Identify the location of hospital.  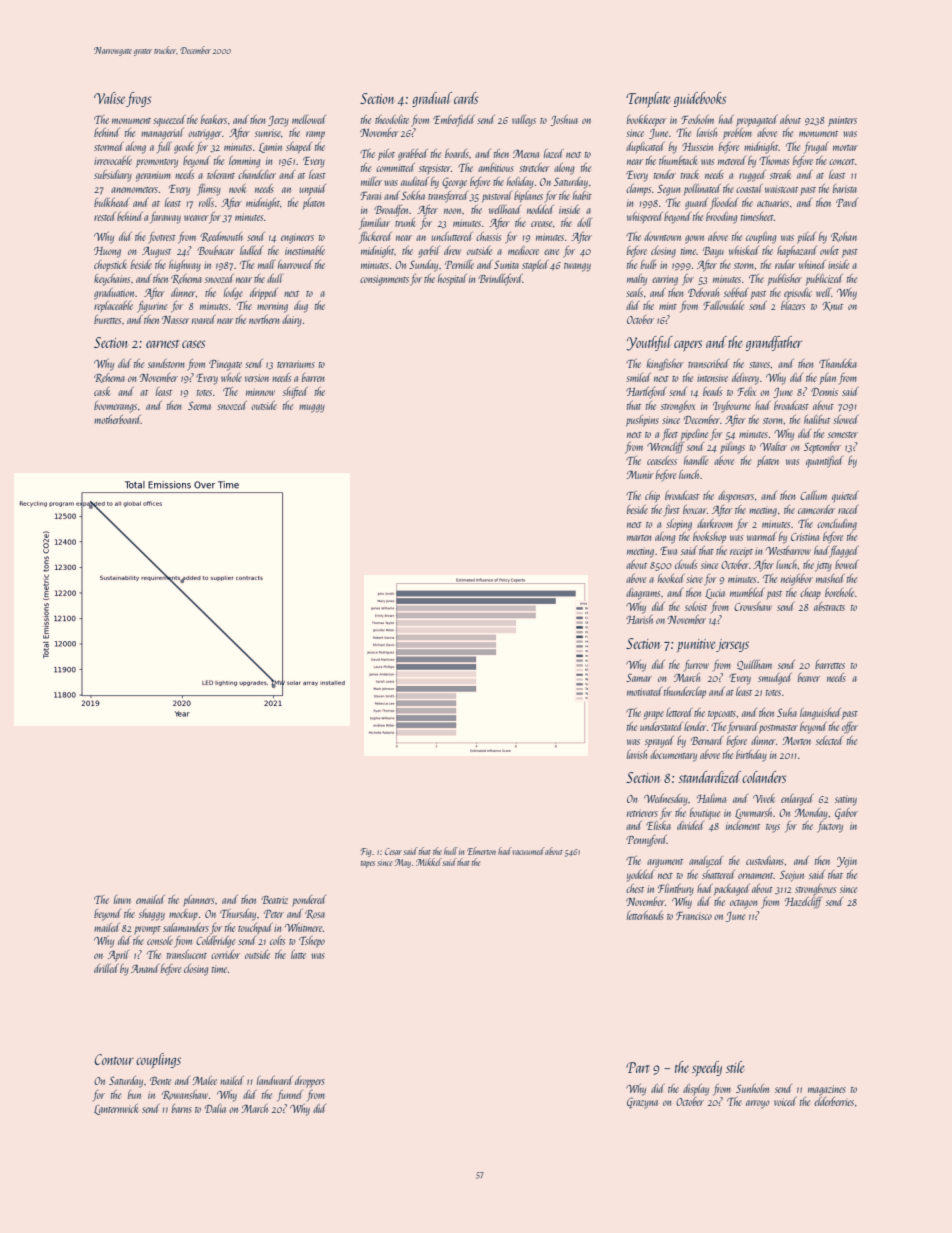
(452, 280).
